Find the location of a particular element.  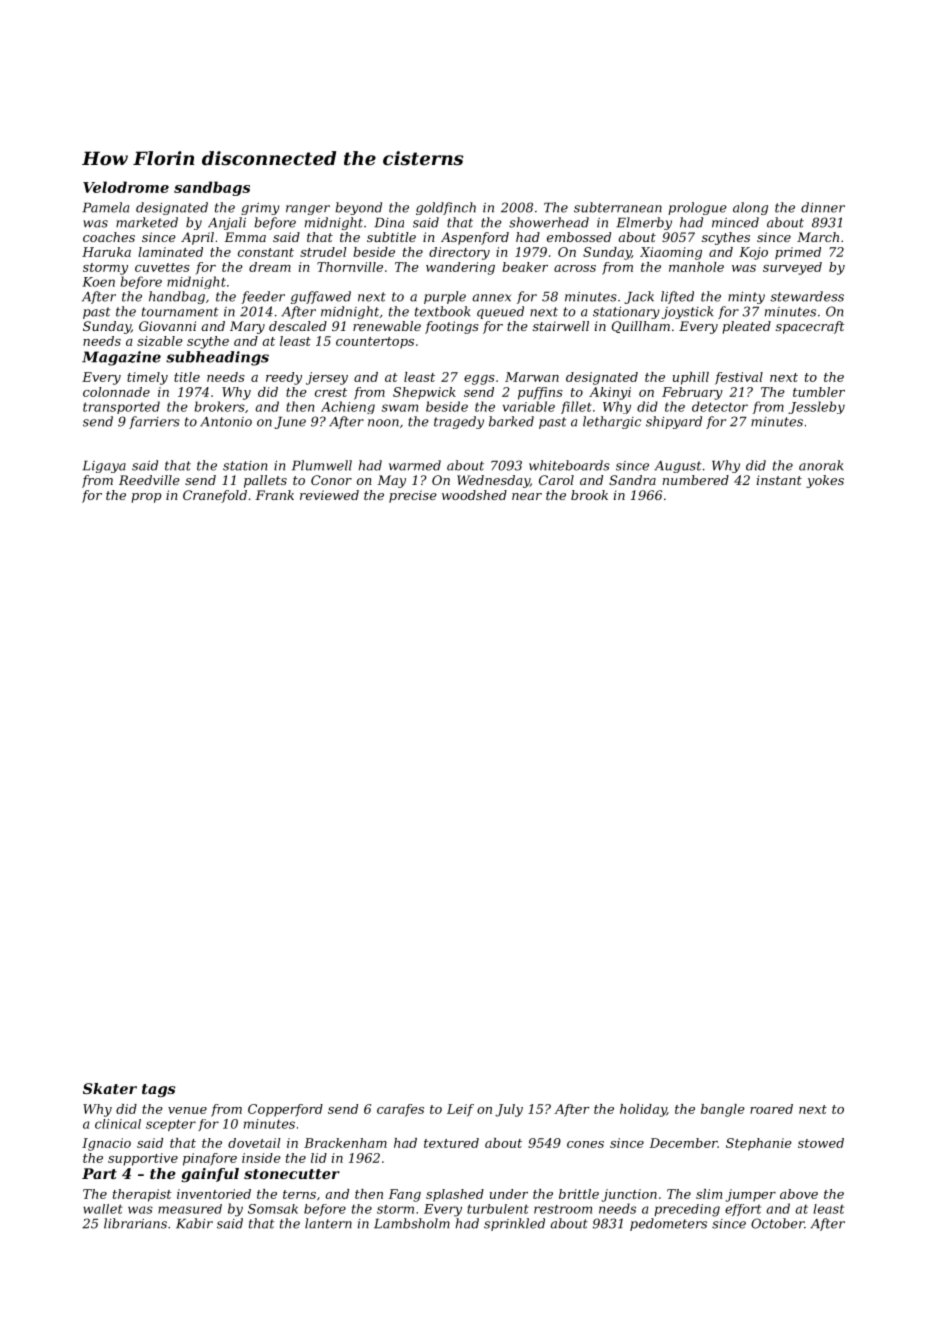

dinner is located at coordinates (823, 207).
